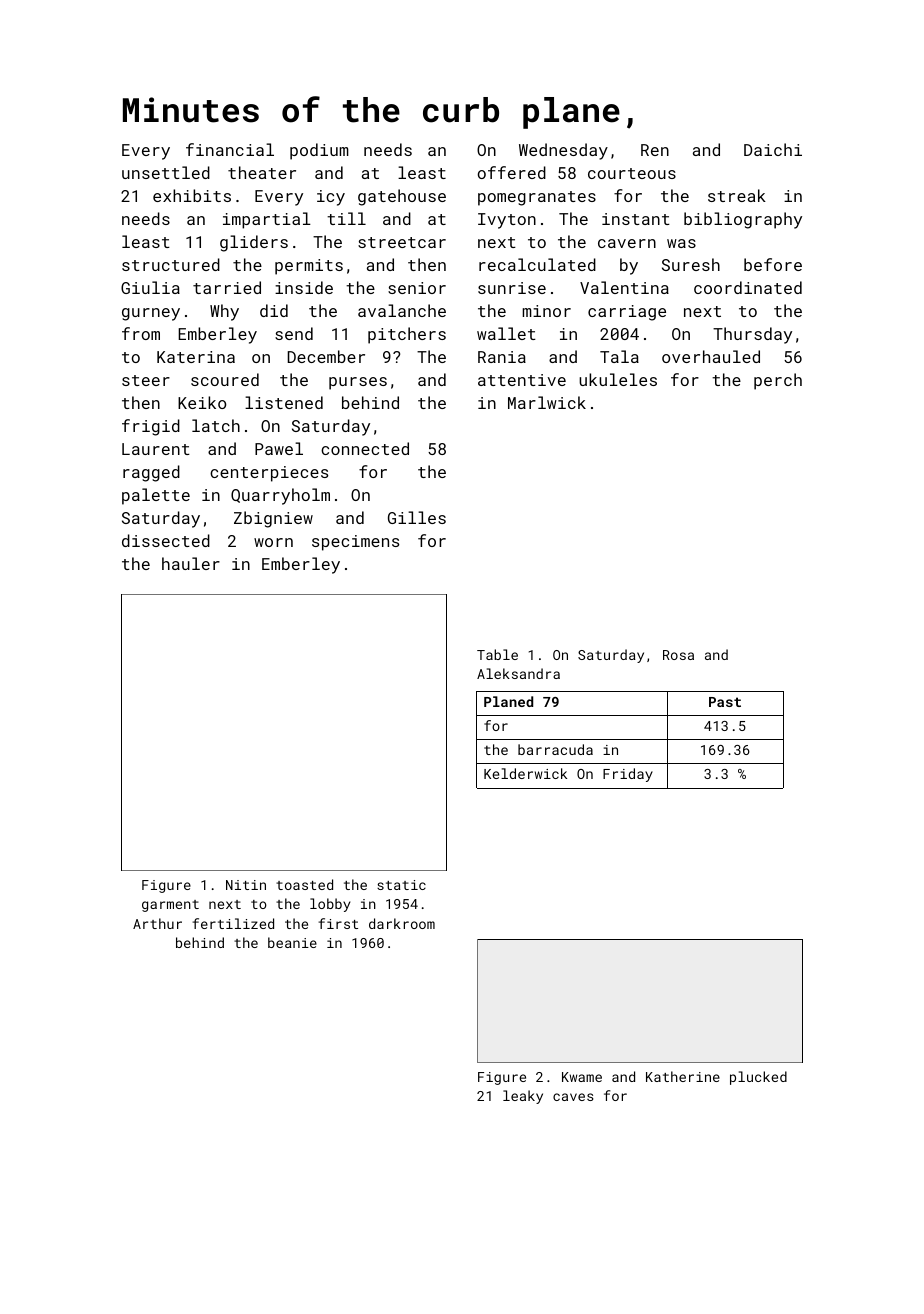  What do you see at coordinates (518, 673) in the page?
I see `Aleksandra` at bounding box center [518, 673].
